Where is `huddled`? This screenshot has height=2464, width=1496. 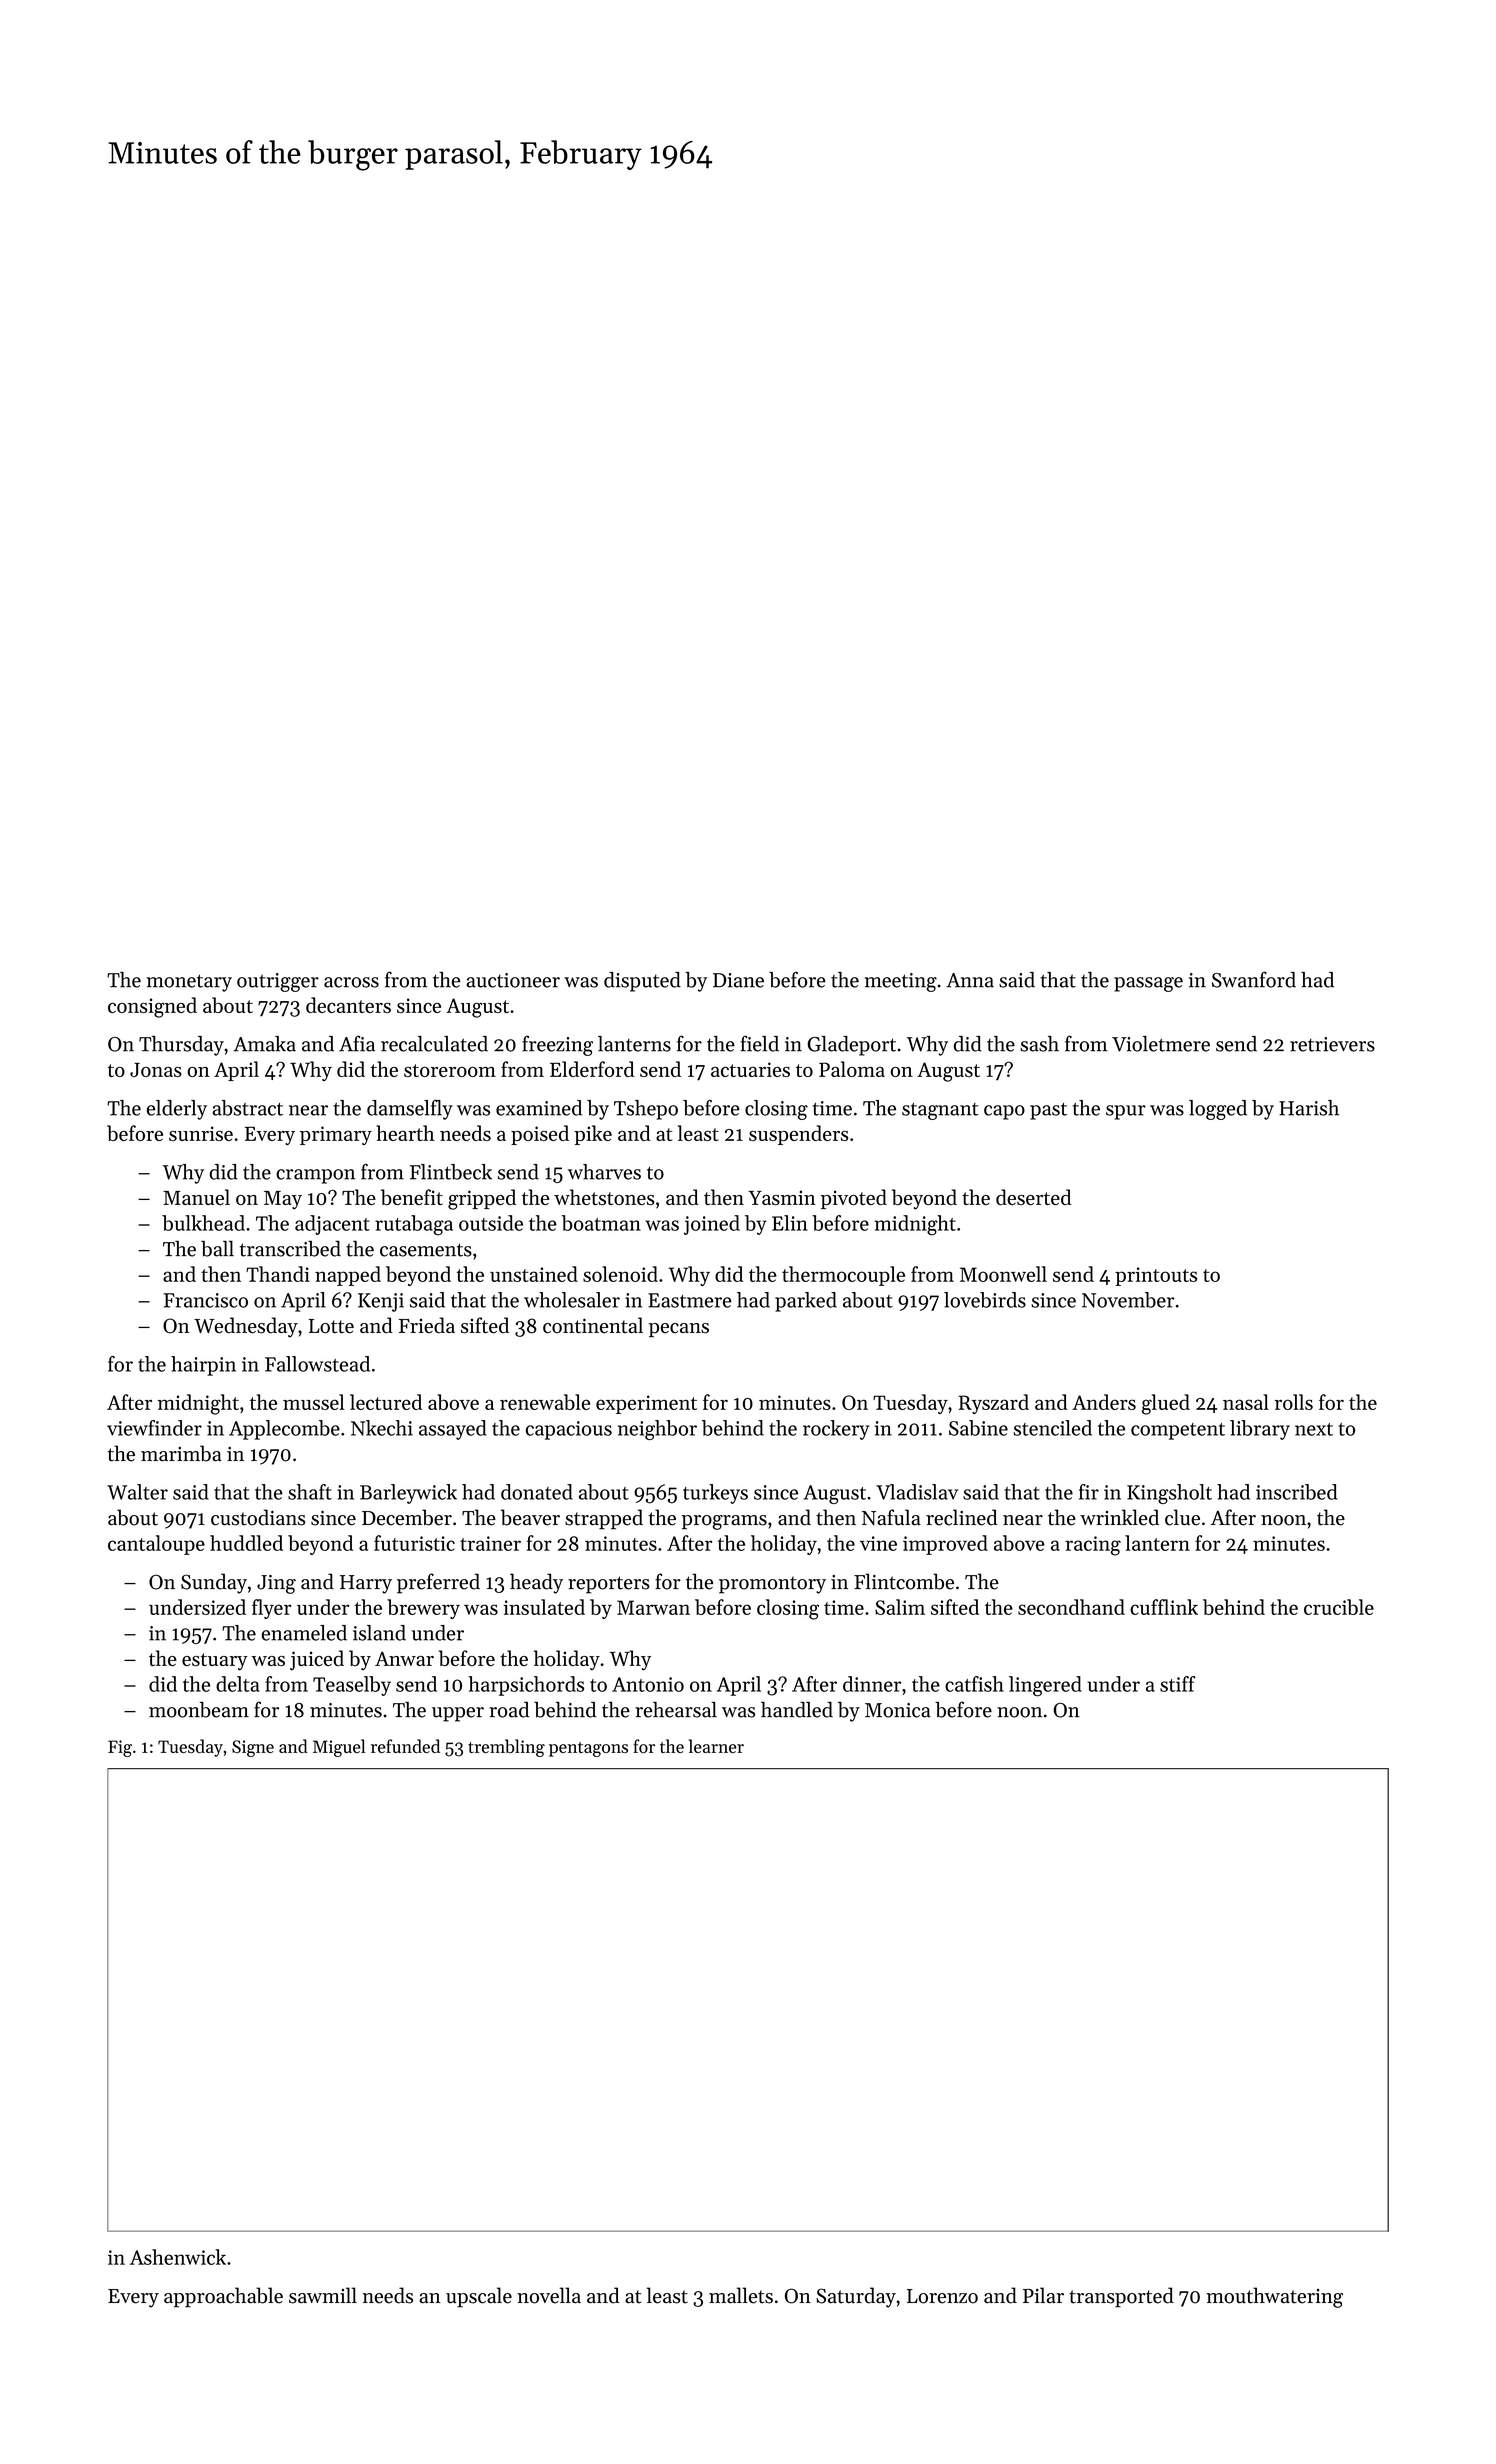
huddled is located at coordinates (246, 1543).
